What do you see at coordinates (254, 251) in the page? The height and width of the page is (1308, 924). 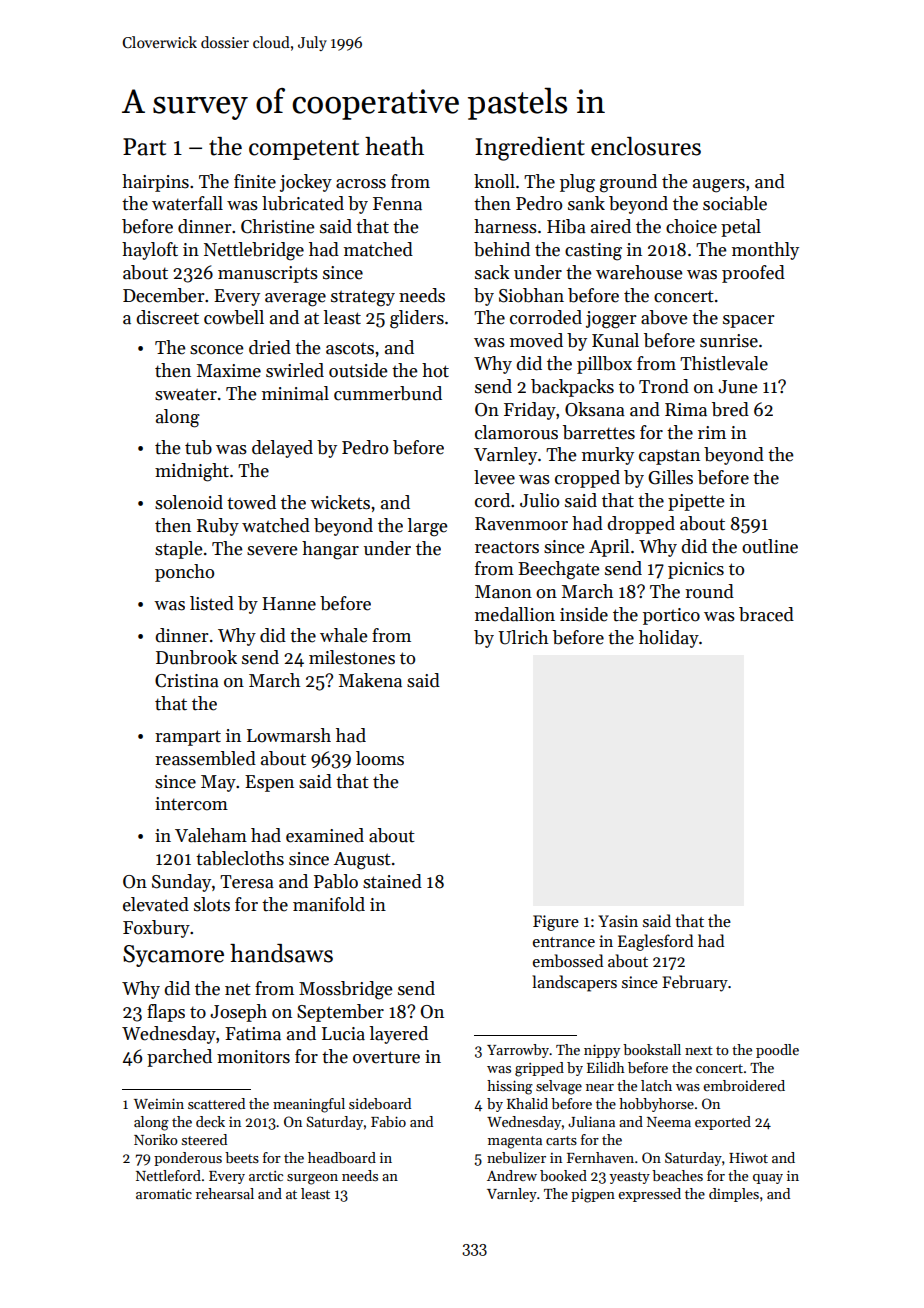 I see `Nettlebridge` at bounding box center [254, 251].
